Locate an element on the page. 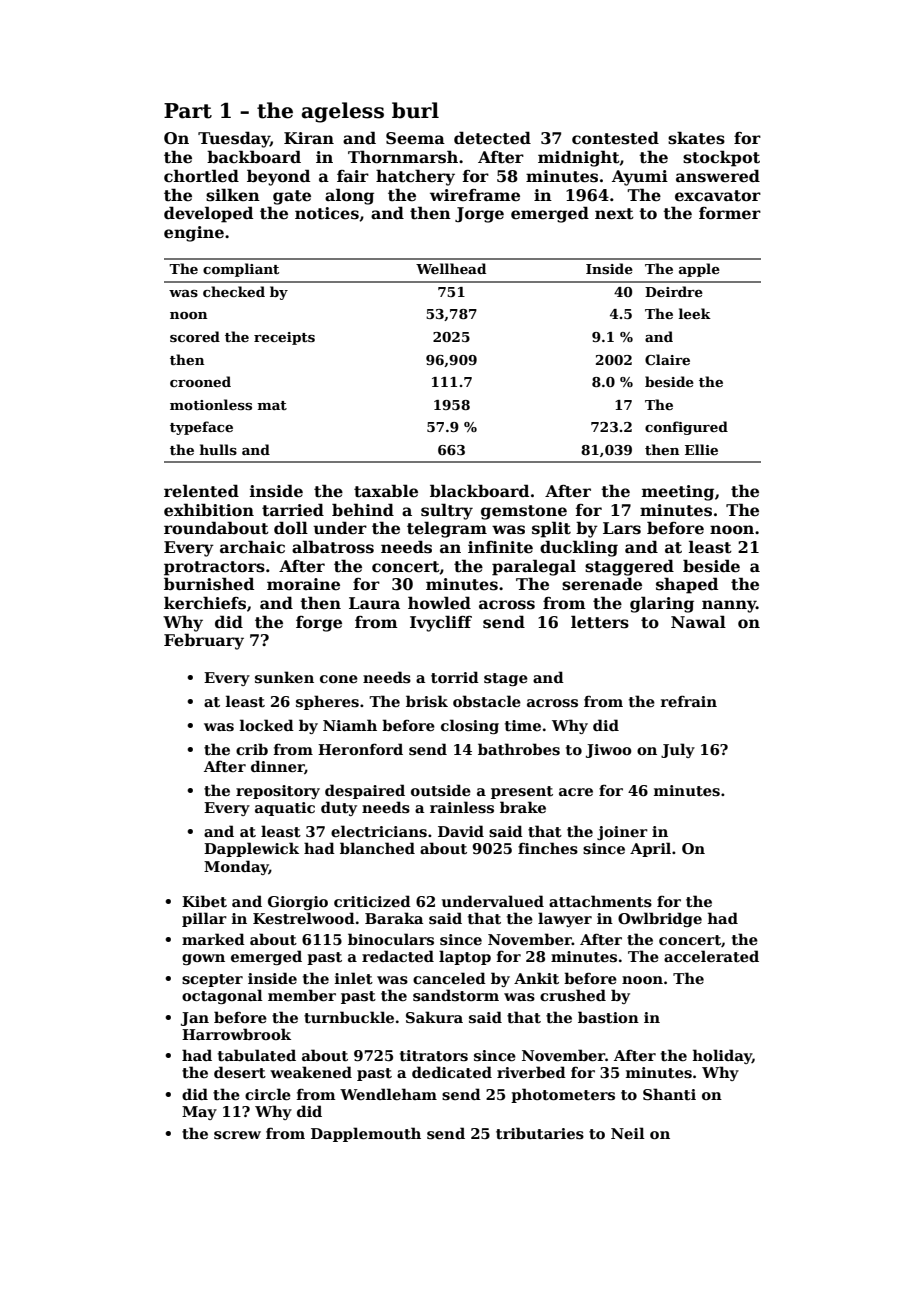  burl is located at coordinates (415, 110).
